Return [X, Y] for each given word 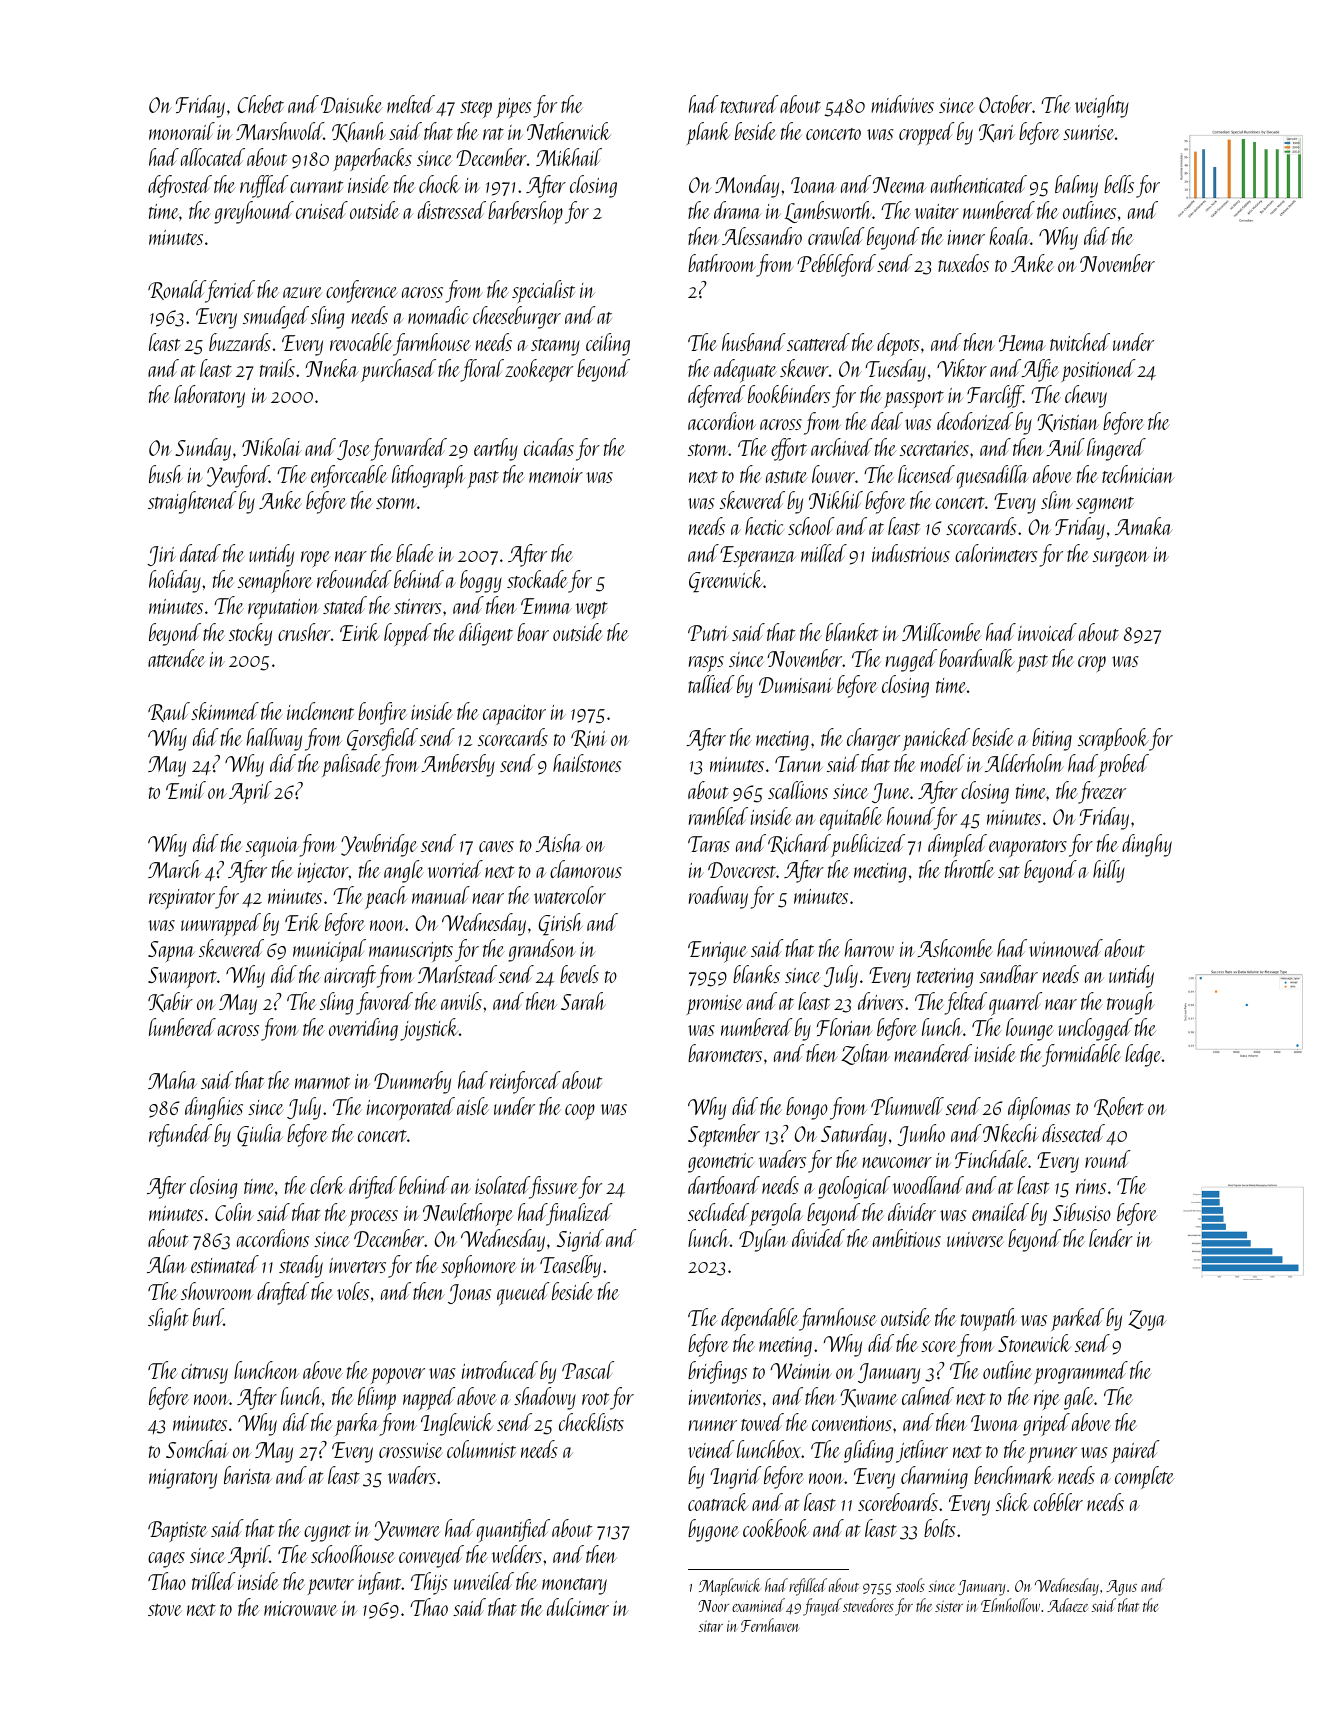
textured [750, 104]
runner [713, 1425]
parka [357, 1424]
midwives [902, 104]
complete [1144, 1477]
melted [411, 104]
